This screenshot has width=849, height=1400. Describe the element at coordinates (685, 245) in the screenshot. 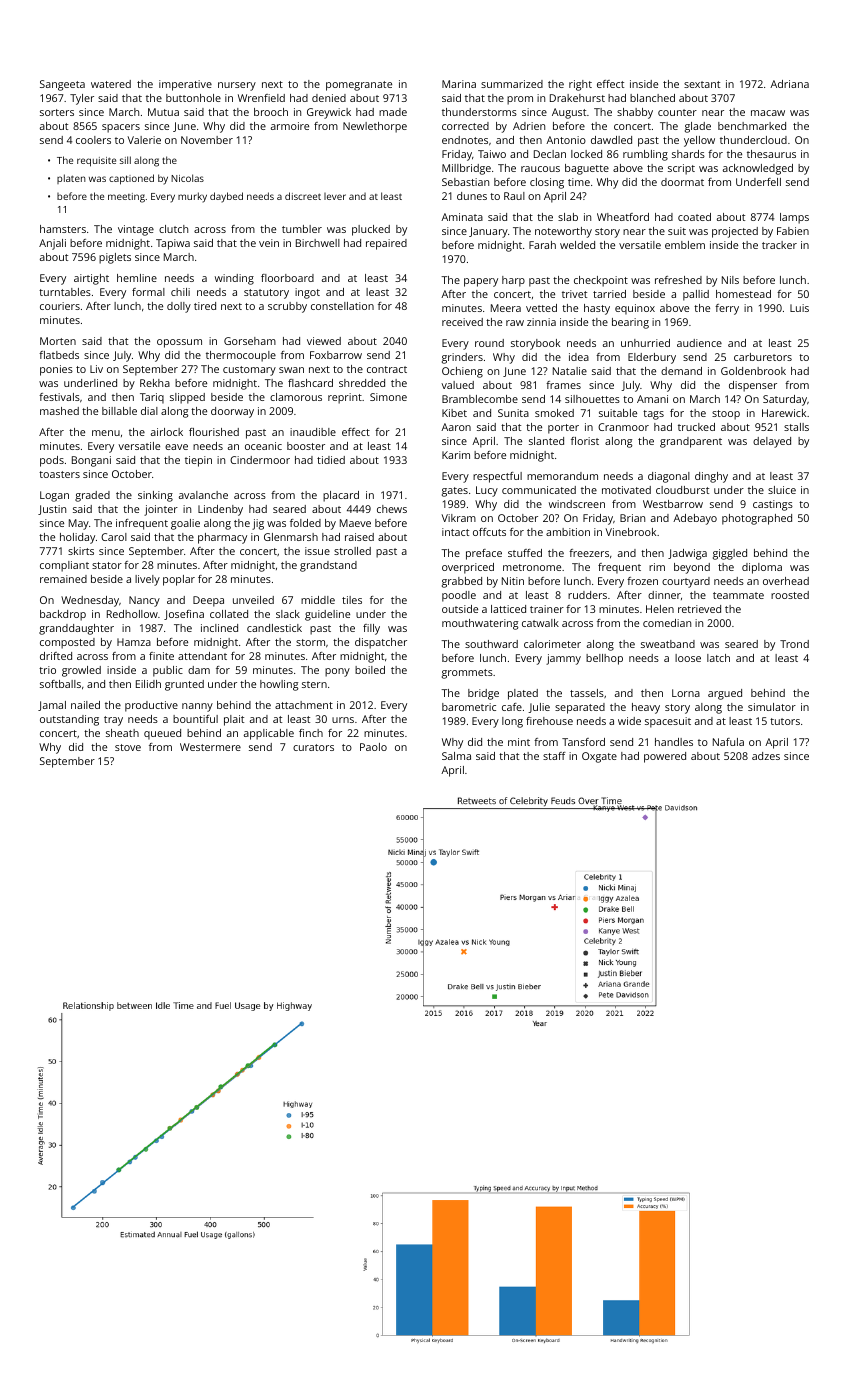

I see `emblem` at that location.
